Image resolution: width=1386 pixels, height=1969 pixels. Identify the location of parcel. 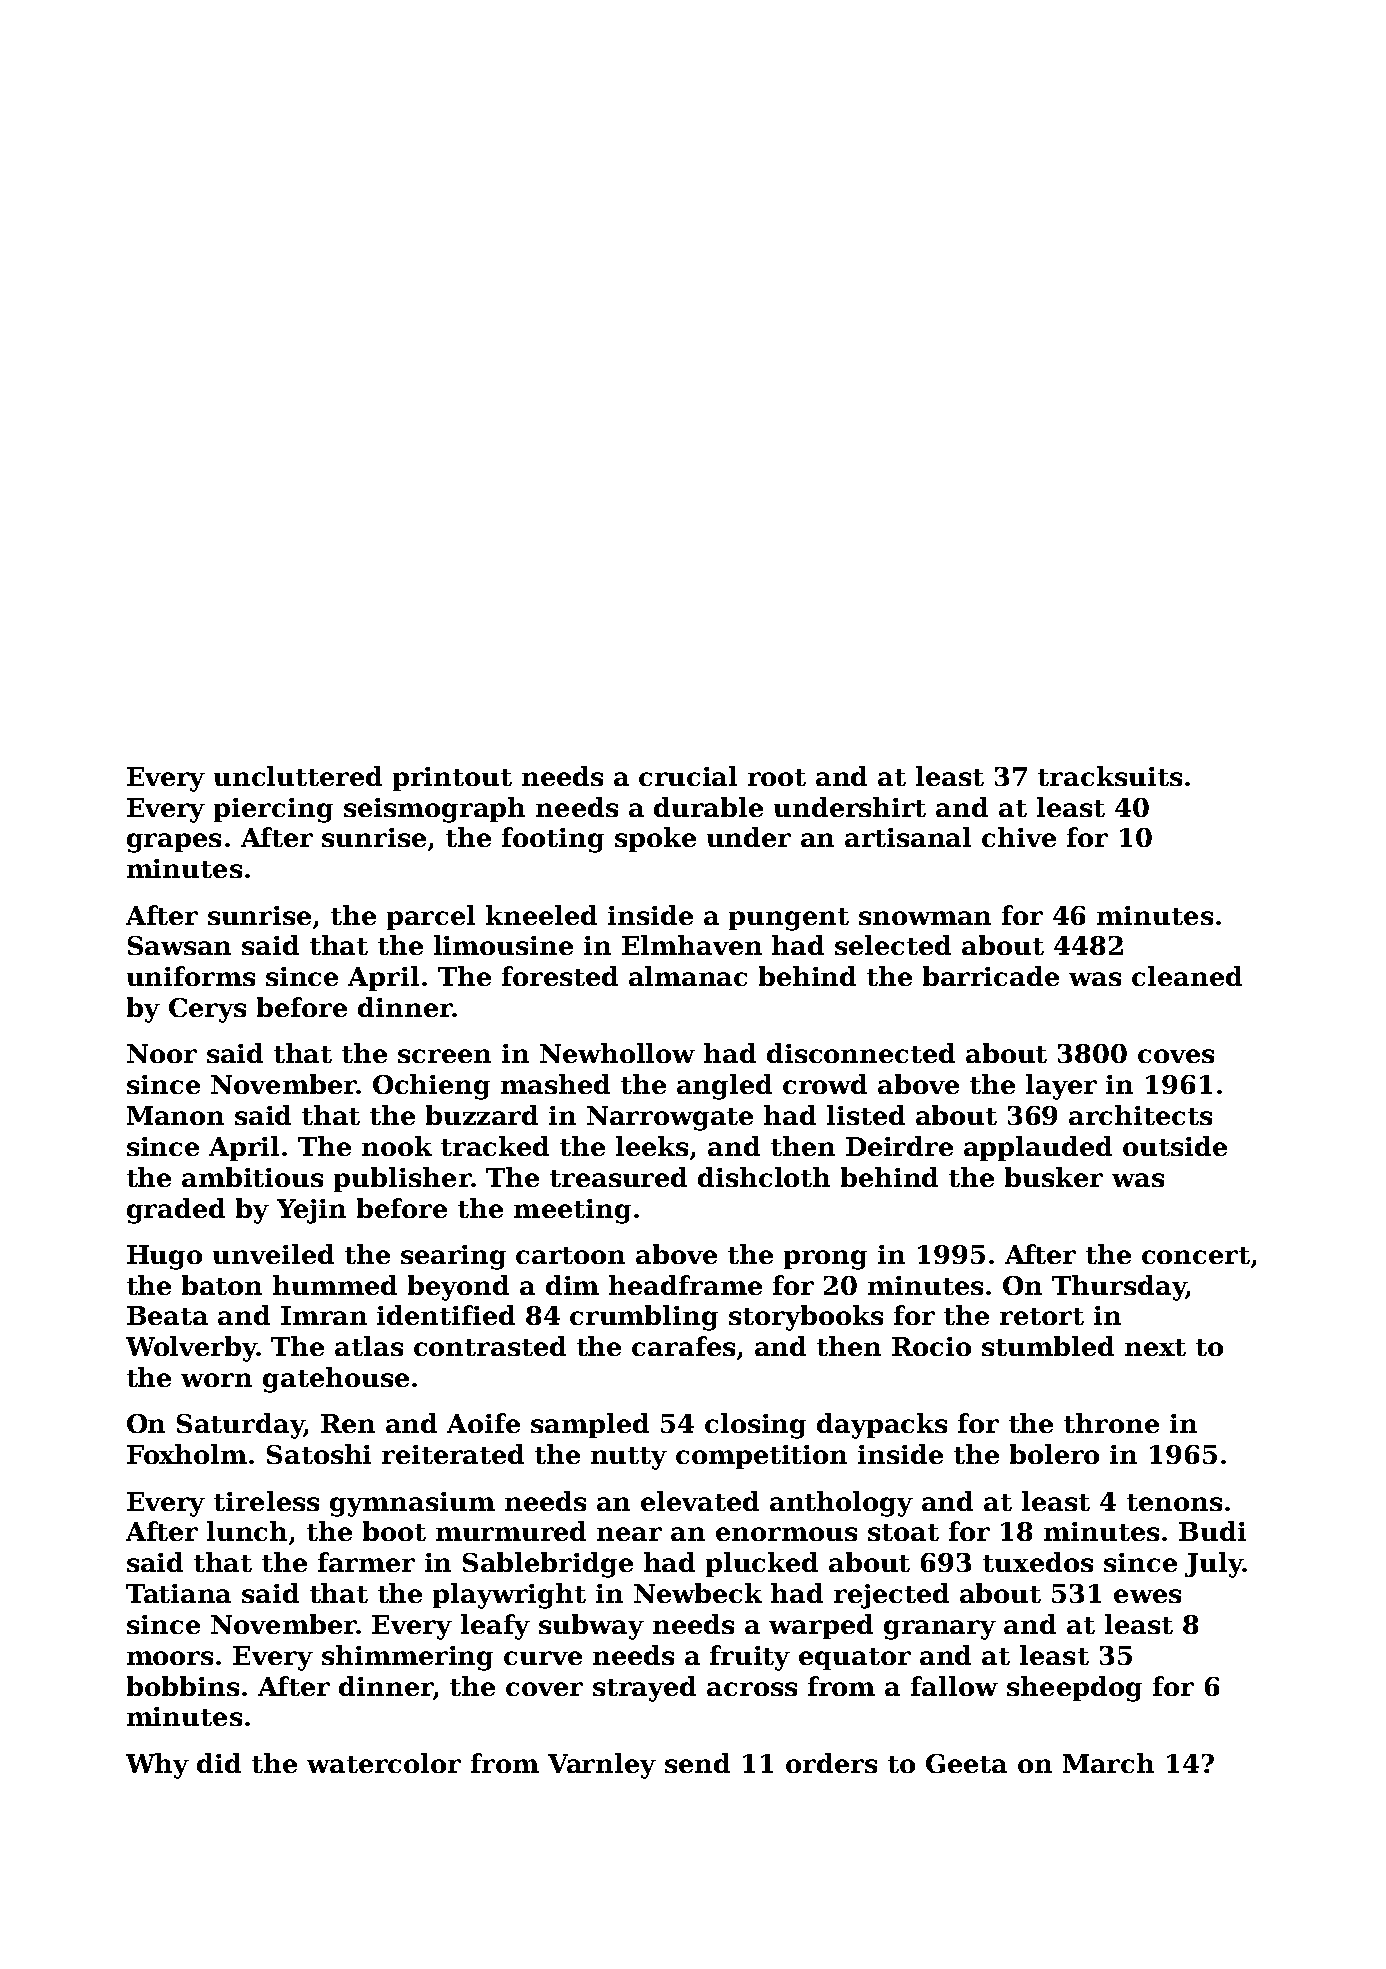
(431, 917).
